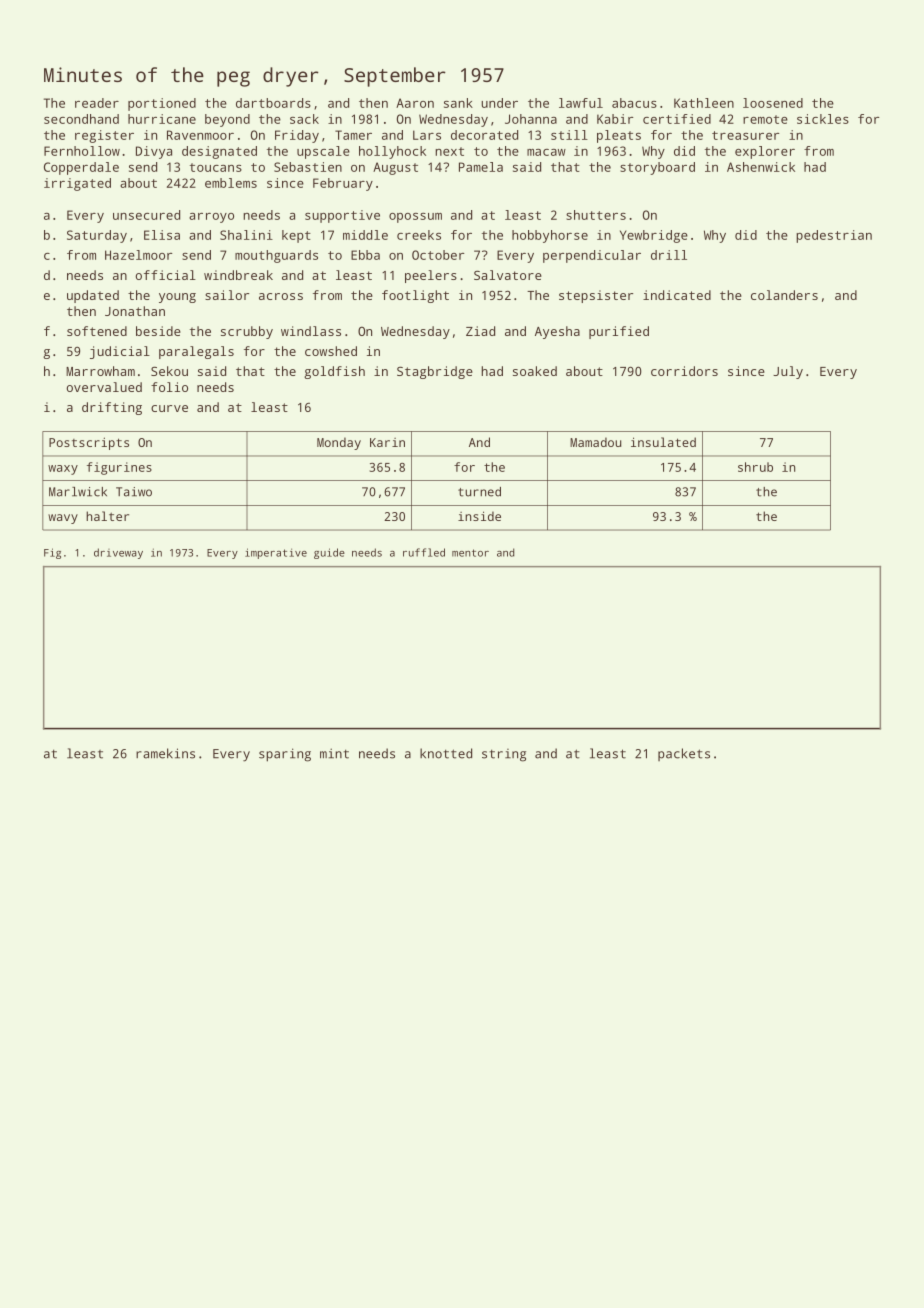 This document has width=924, height=1308. I want to click on Monday, so click(339, 443).
